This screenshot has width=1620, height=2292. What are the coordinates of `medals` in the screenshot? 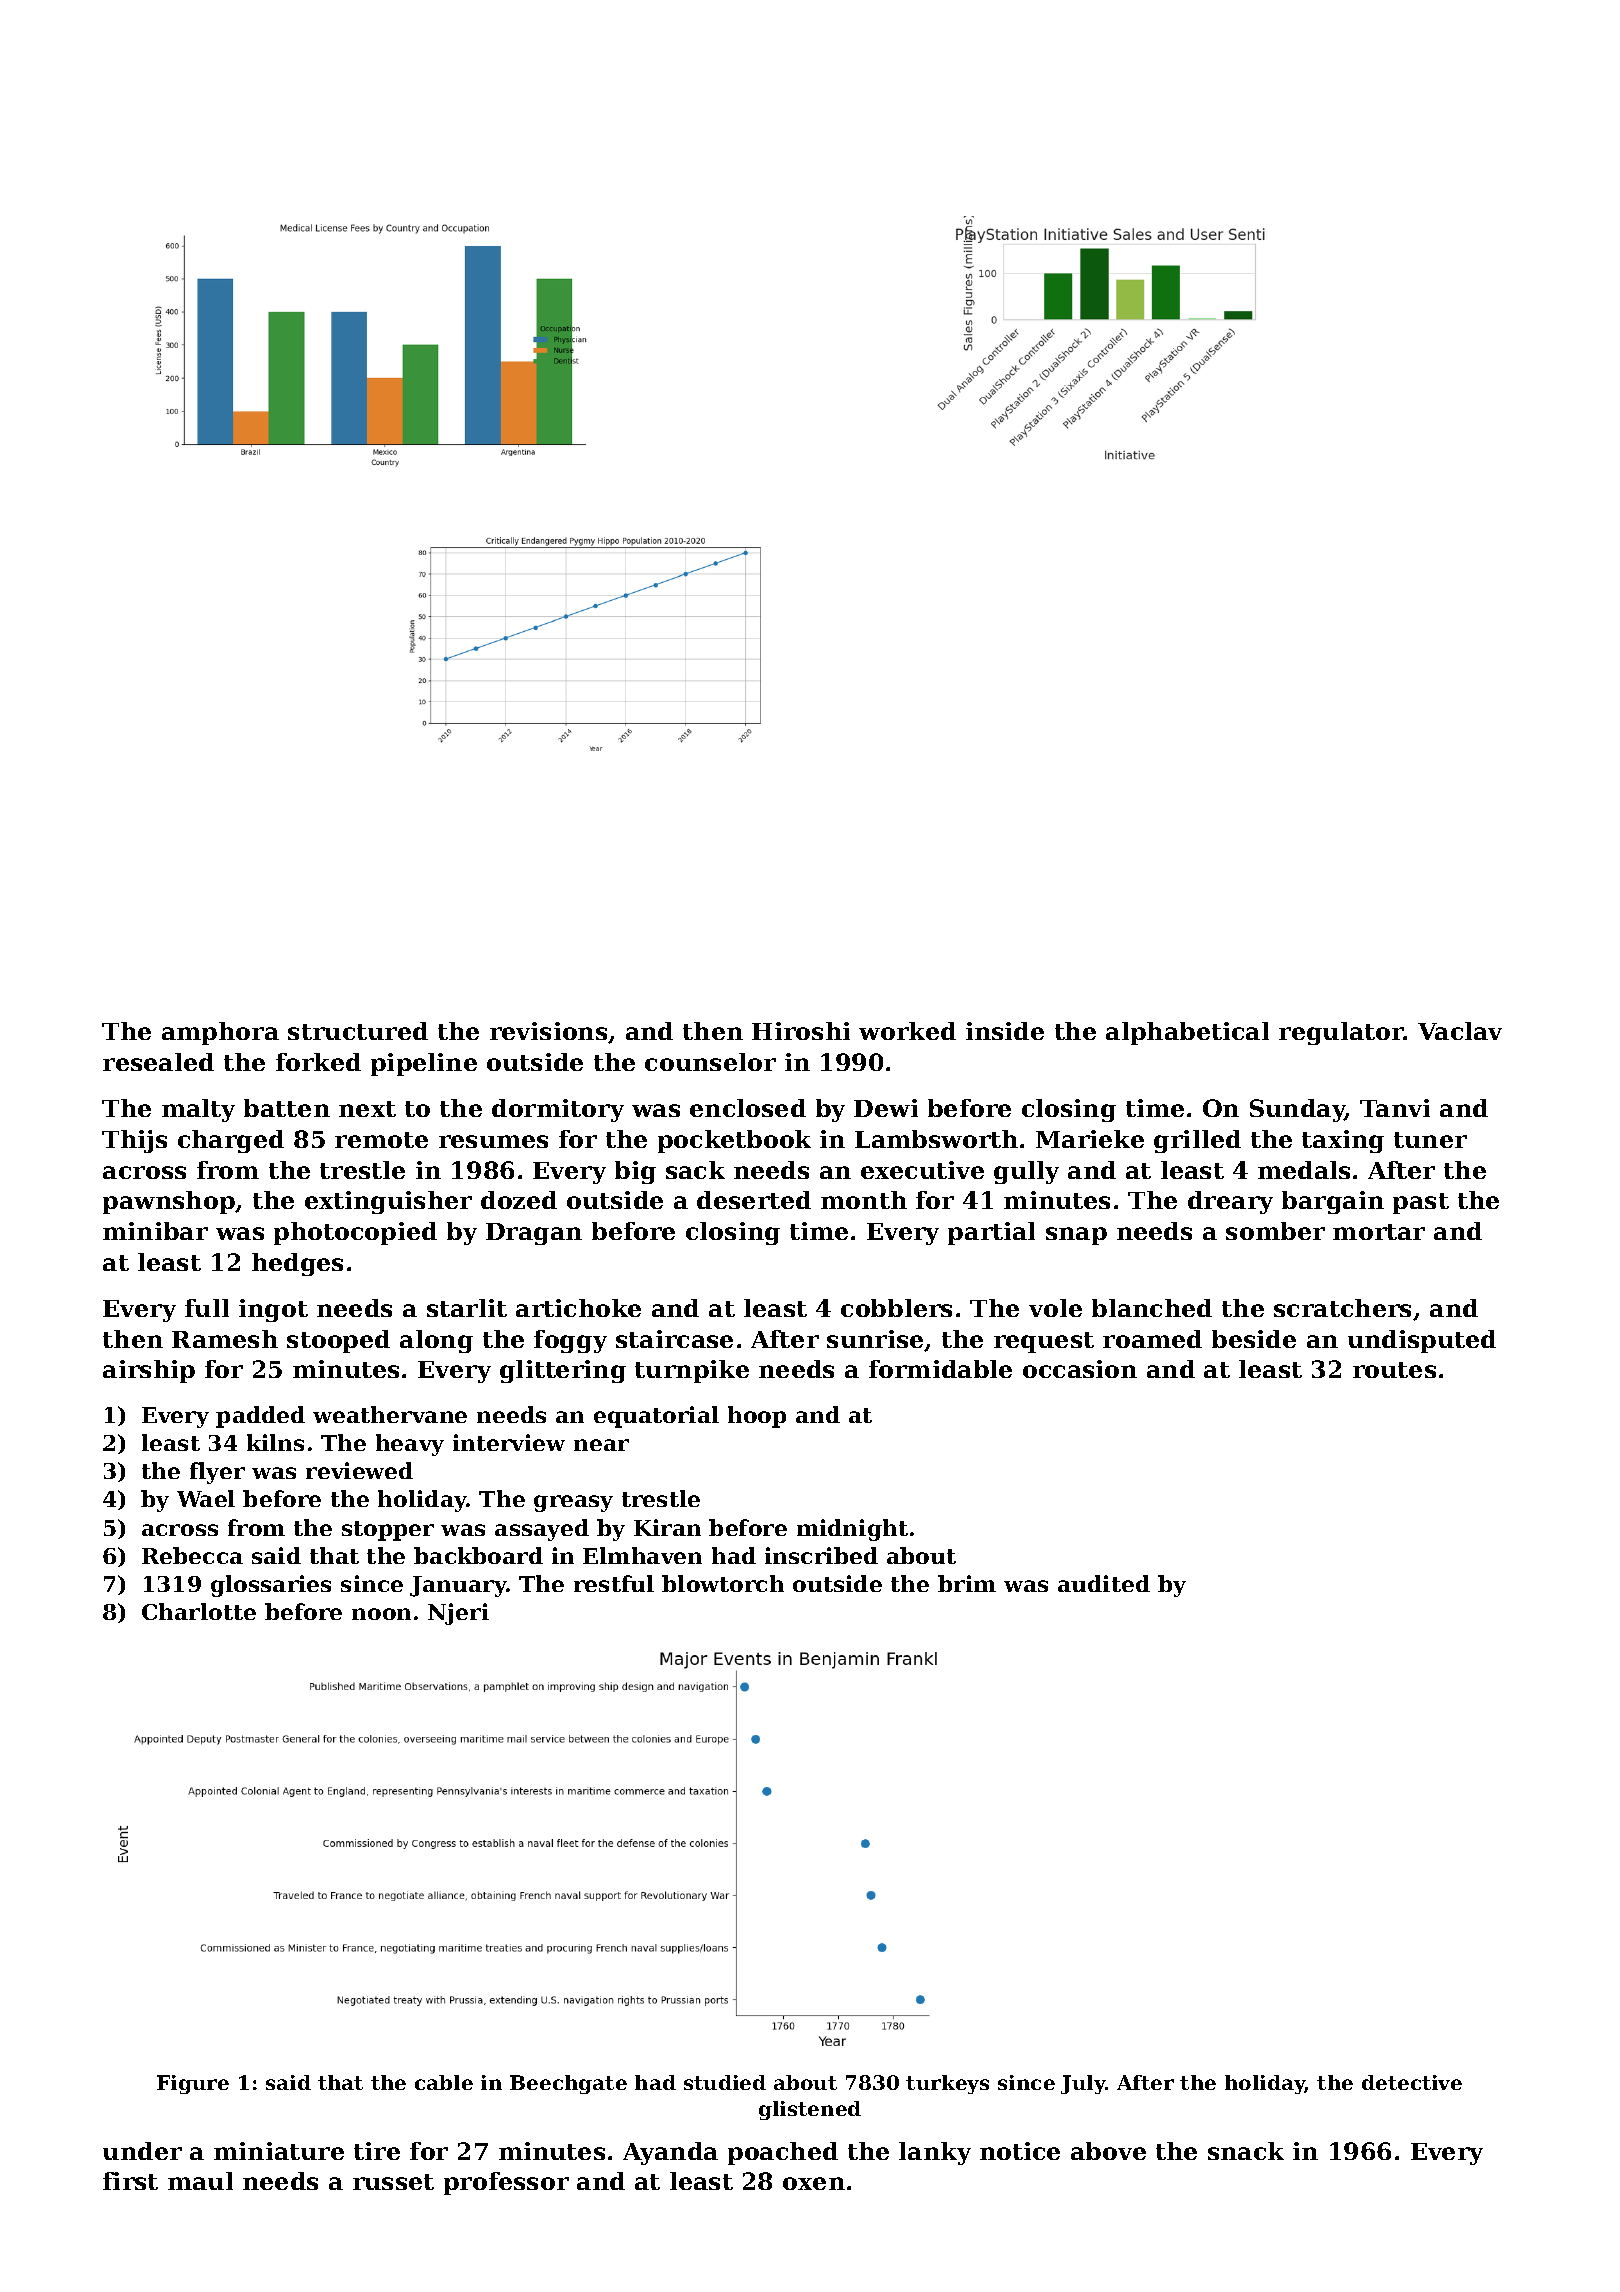 It's located at (1304, 1170).
